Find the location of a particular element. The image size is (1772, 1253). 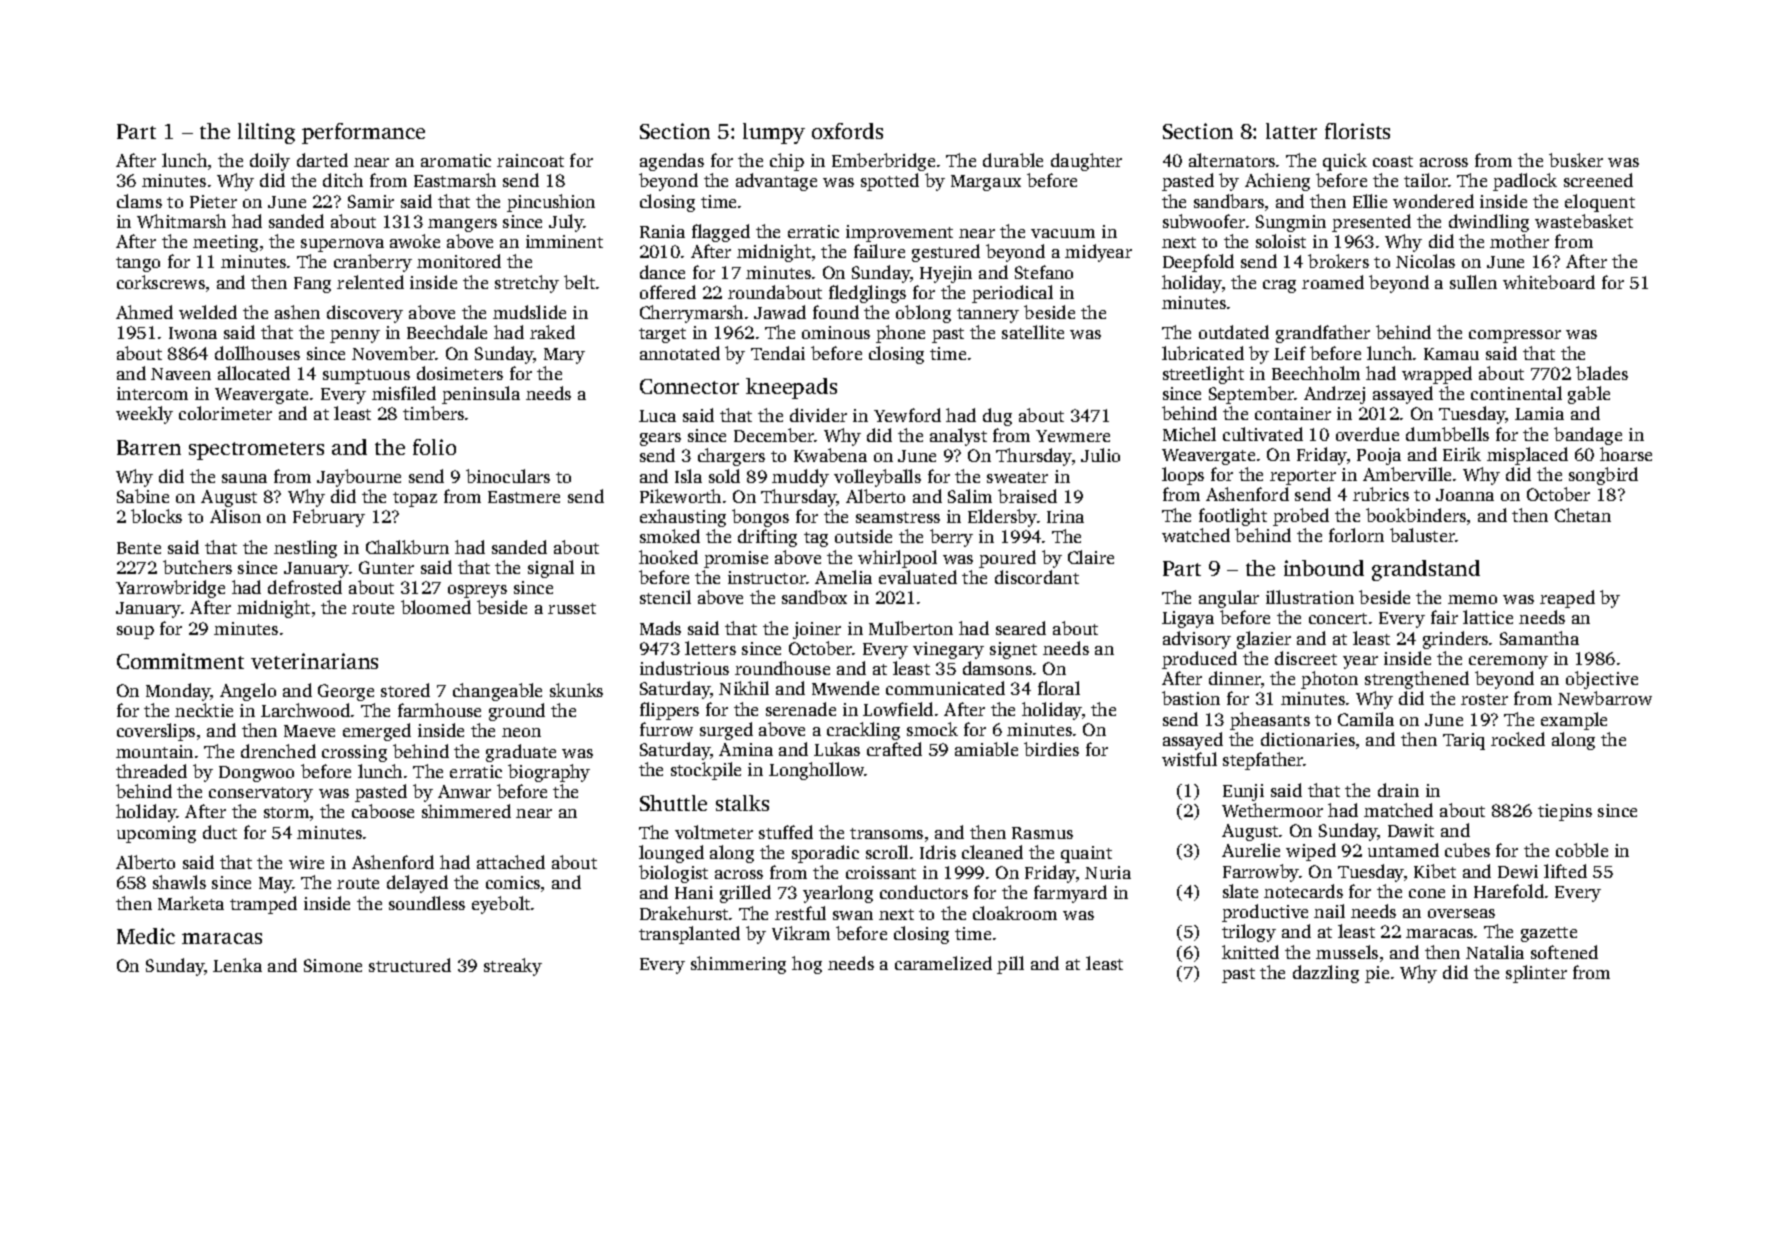

roamed is located at coordinates (1333, 282).
